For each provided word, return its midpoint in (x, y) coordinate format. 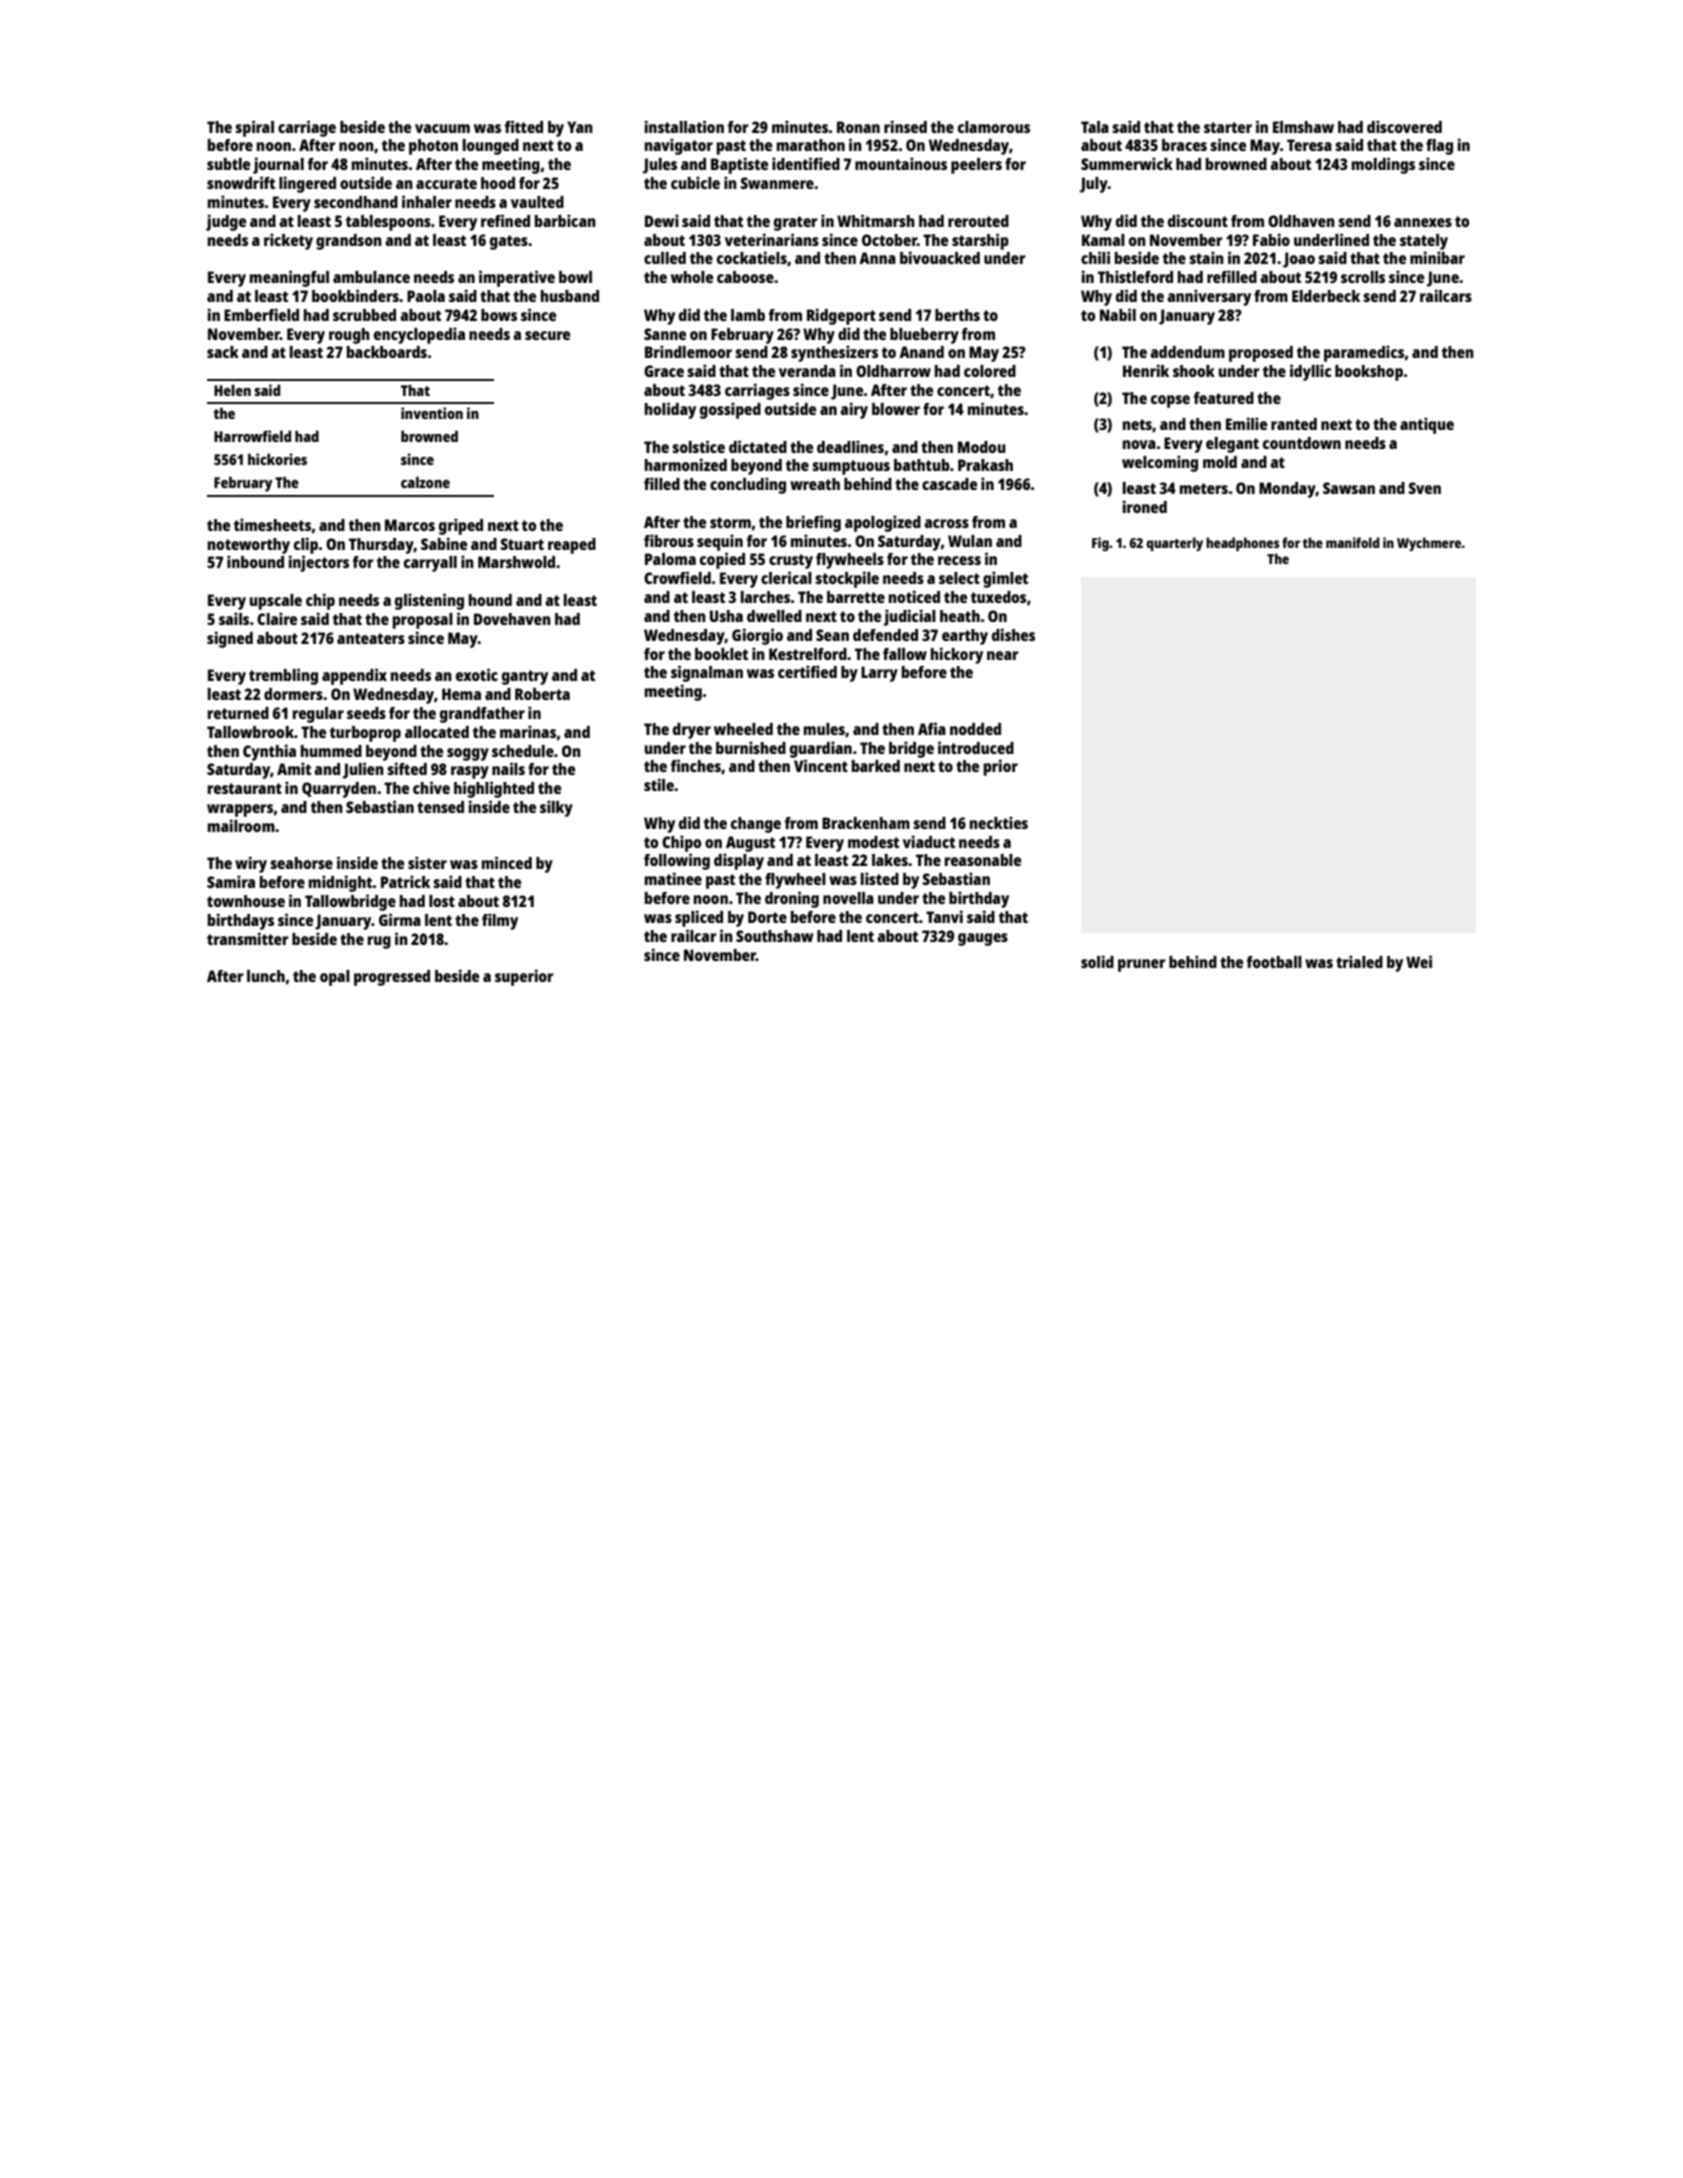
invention (432, 413)
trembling (283, 676)
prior (1001, 767)
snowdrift (241, 182)
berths (957, 315)
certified (807, 671)
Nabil (1118, 314)
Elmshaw (1303, 127)
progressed (392, 978)
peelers (976, 166)
